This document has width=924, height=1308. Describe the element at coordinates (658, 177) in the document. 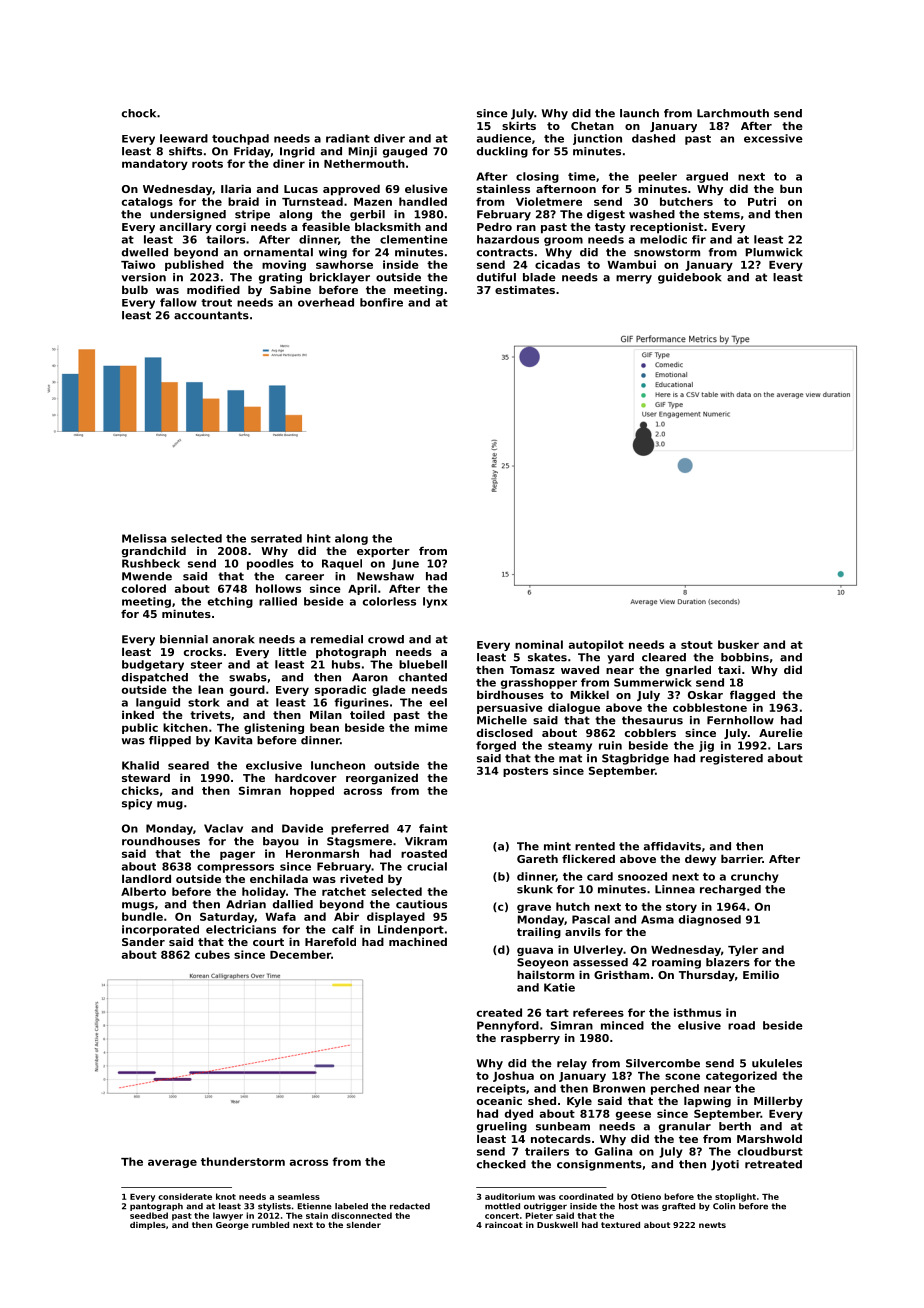

I see `peeler` at that location.
